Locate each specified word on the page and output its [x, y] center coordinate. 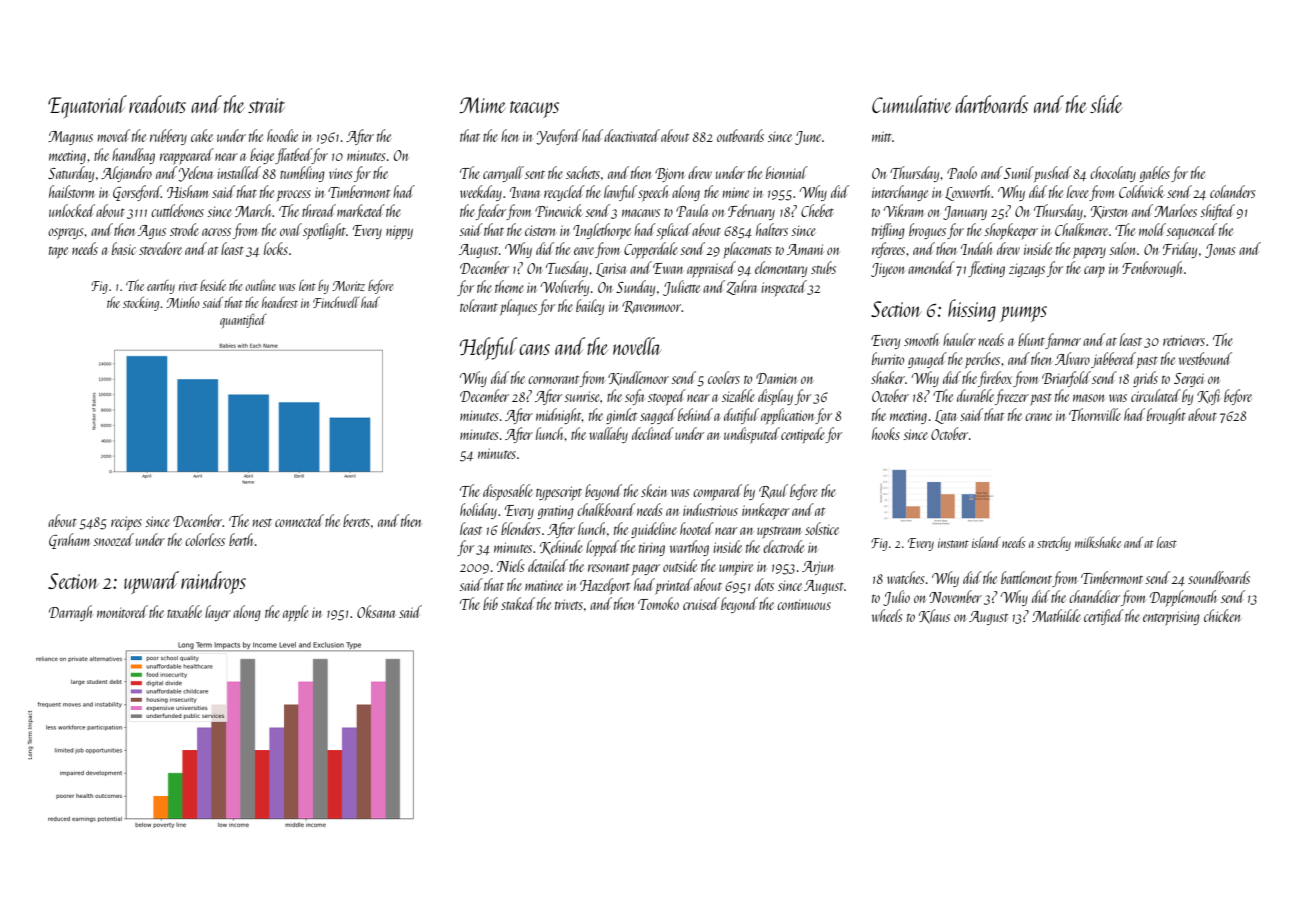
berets [356, 520]
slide [1106, 104]
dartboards [991, 104]
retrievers [1184, 340]
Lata [945, 417]
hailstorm [71, 191]
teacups [534, 109]
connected [299, 520]
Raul [773, 491]
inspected [784, 288]
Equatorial [87, 106]
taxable [184, 611]
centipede [803, 435]
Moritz [348, 286]
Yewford [558, 137]
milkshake [1098, 542]
